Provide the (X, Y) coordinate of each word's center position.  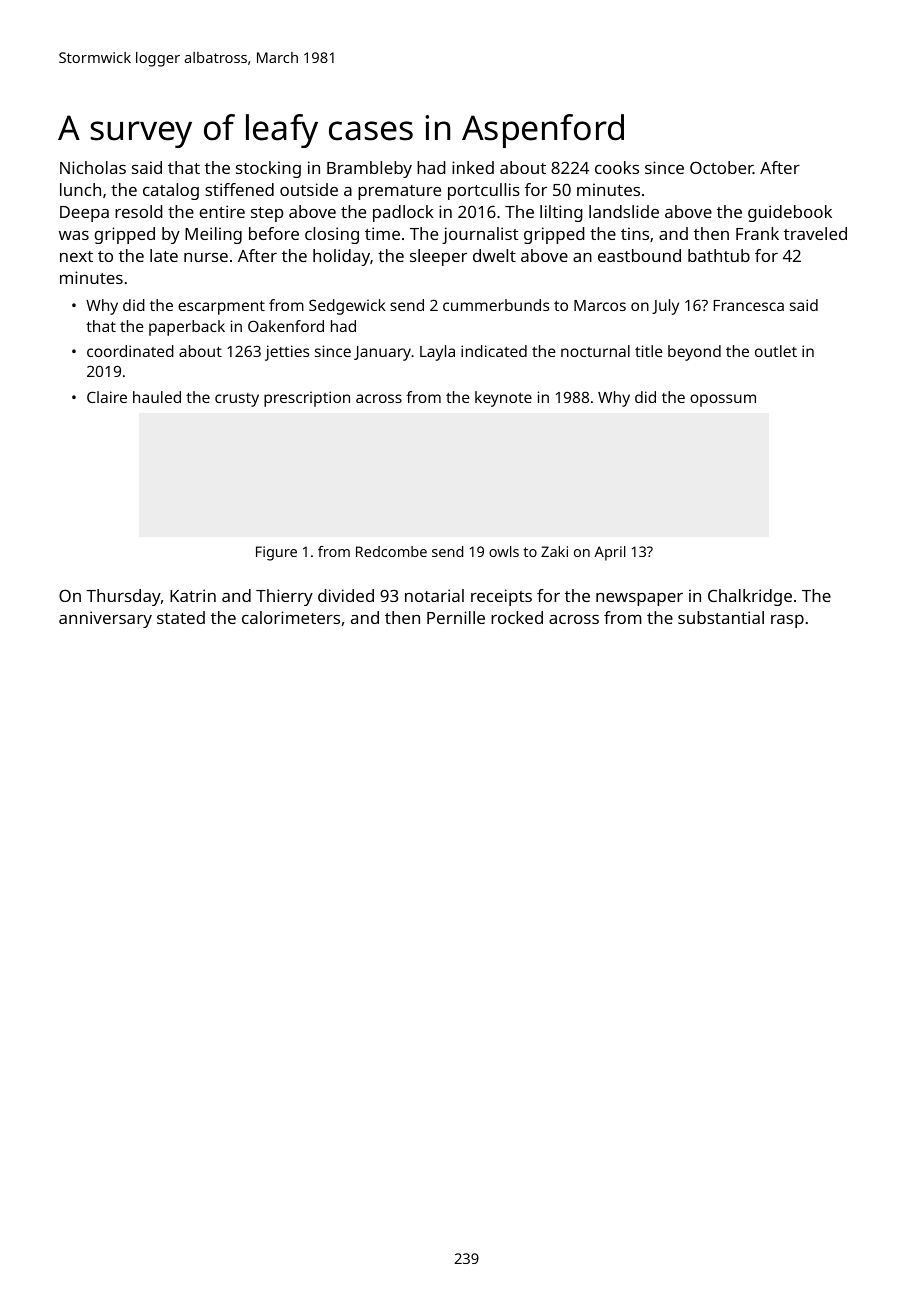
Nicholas (93, 167)
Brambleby (369, 169)
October (721, 167)
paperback (187, 328)
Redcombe (391, 551)
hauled (157, 397)
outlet (776, 351)
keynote (503, 399)
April (610, 553)
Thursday (123, 597)
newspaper (639, 599)
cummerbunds (496, 305)
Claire (107, 397)
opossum (723, 400)
